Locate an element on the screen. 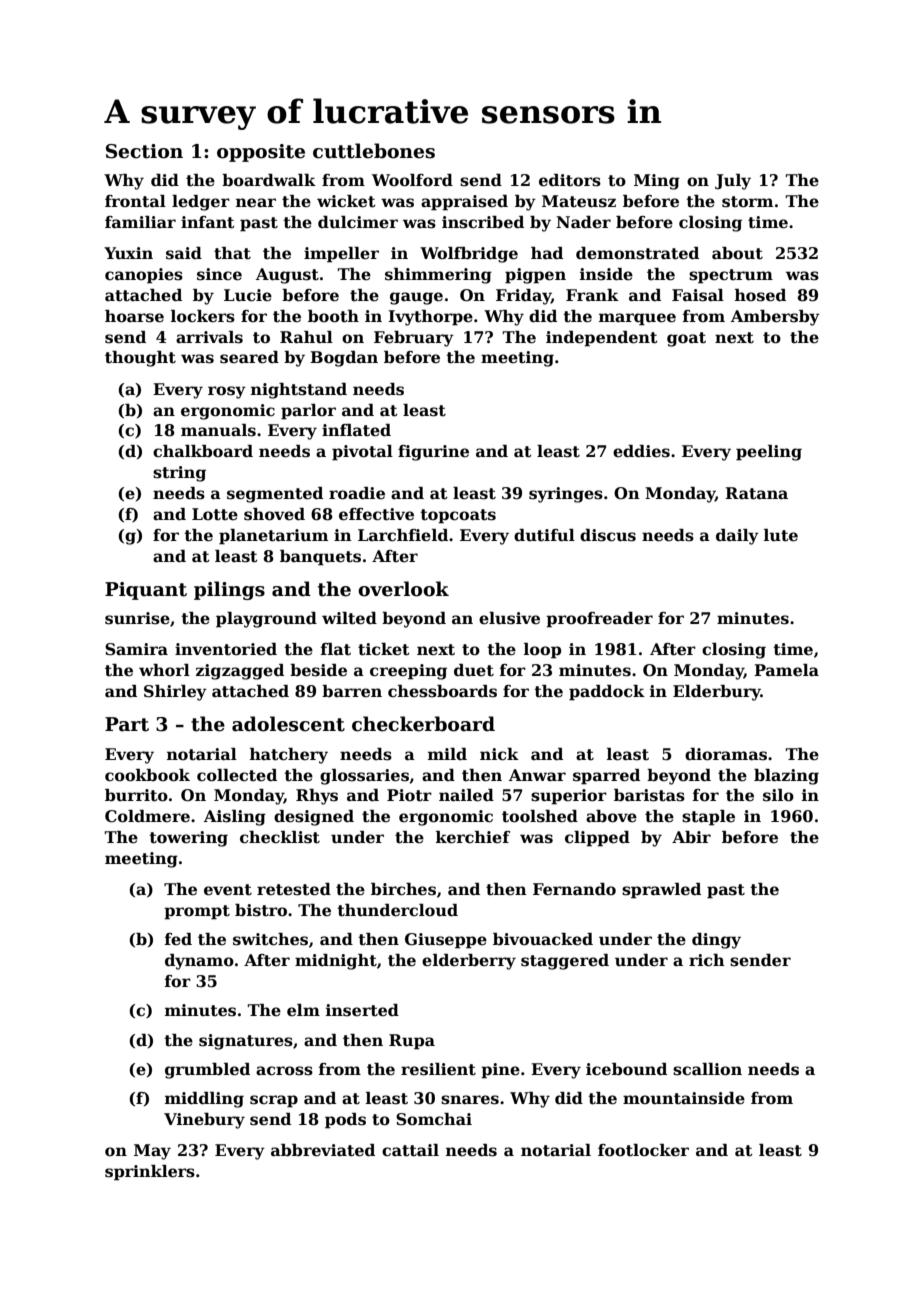  staple is located at coordinates (708, 818).
